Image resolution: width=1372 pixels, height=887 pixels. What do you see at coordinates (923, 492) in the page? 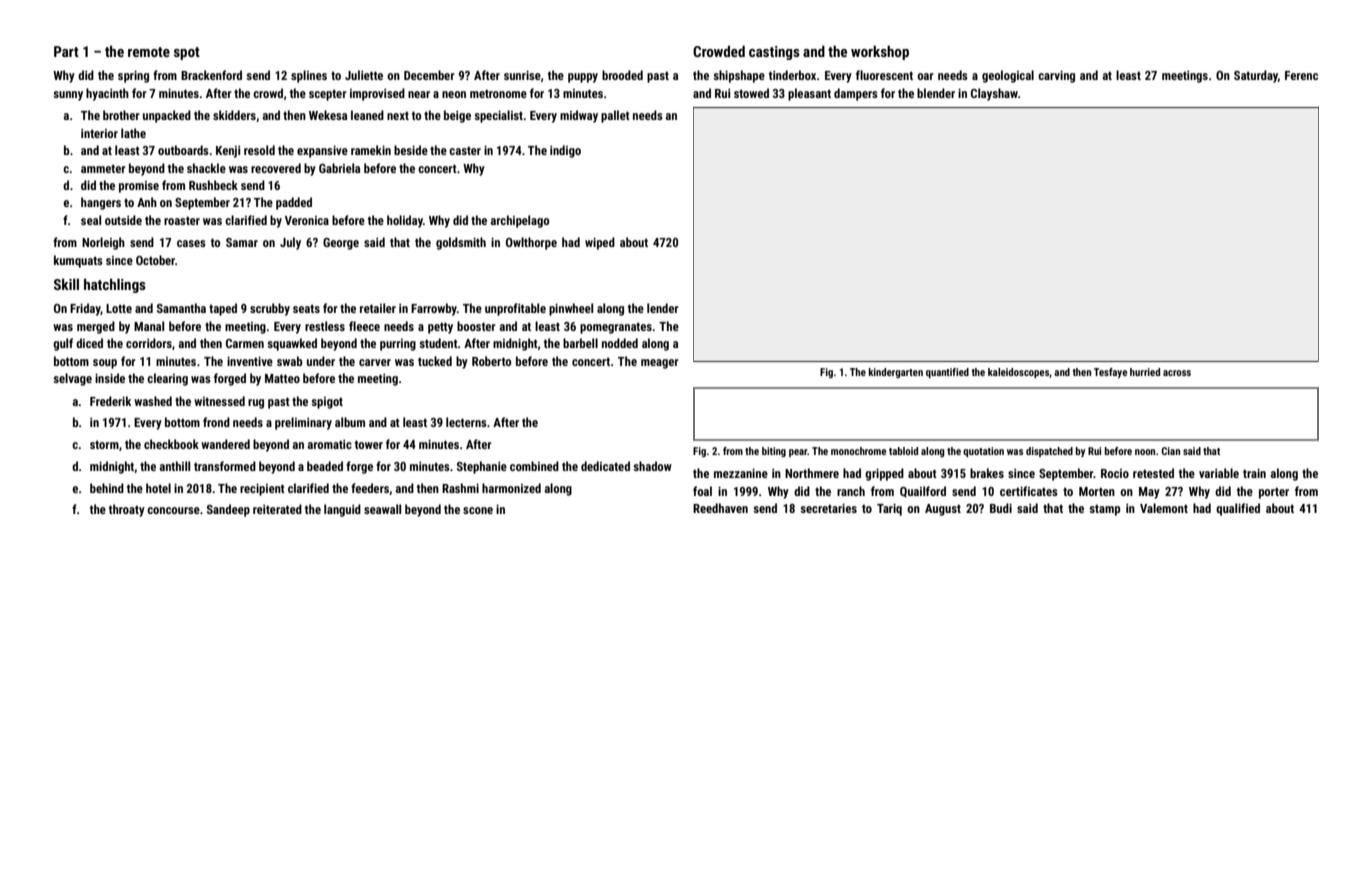
I see `Quailford` at bounding box center [923, 492].
